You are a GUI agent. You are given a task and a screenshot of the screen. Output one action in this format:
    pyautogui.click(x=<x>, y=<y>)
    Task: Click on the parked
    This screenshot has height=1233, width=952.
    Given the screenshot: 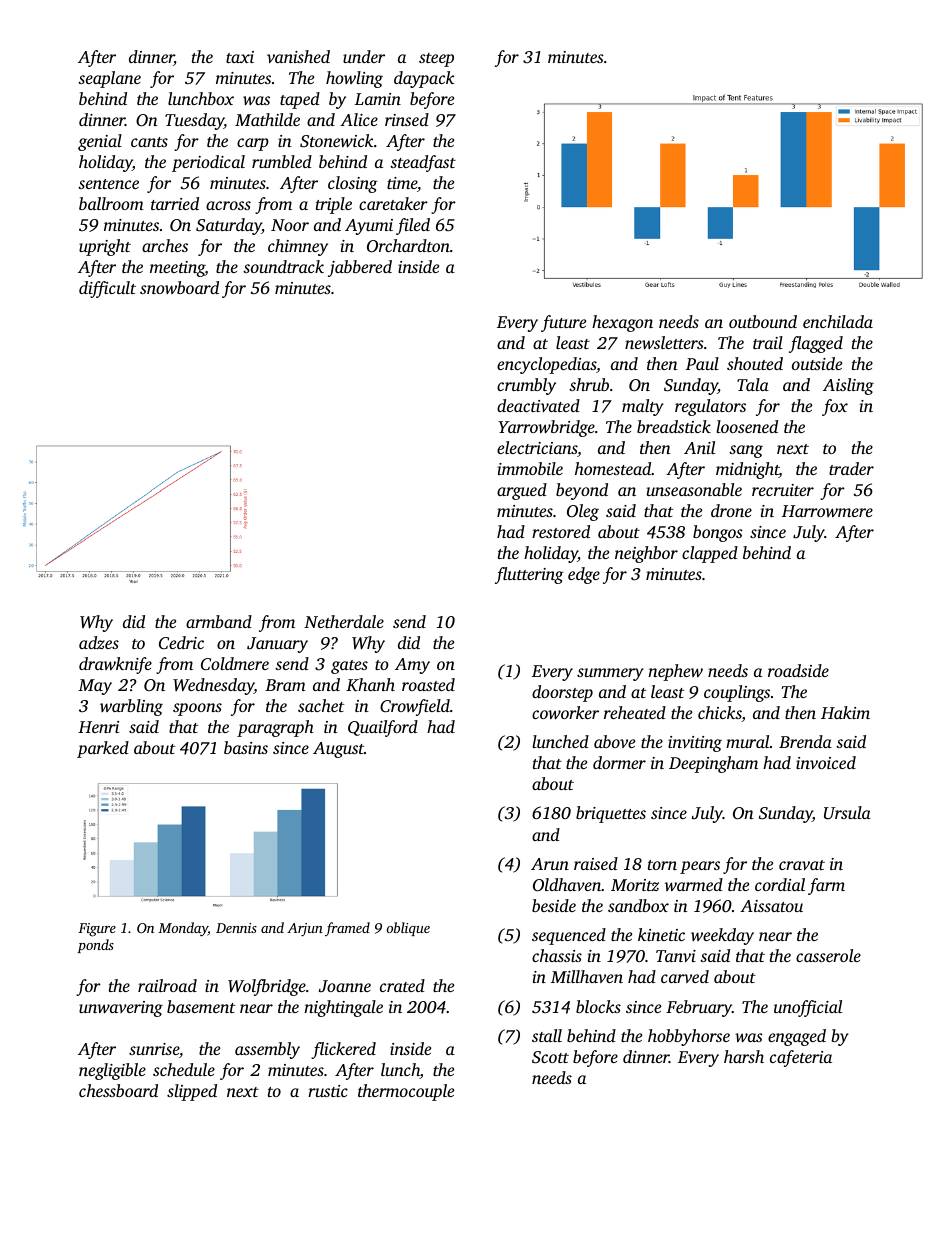 What is the action you would take?
    pyautogui.click(x=103, y=749)
